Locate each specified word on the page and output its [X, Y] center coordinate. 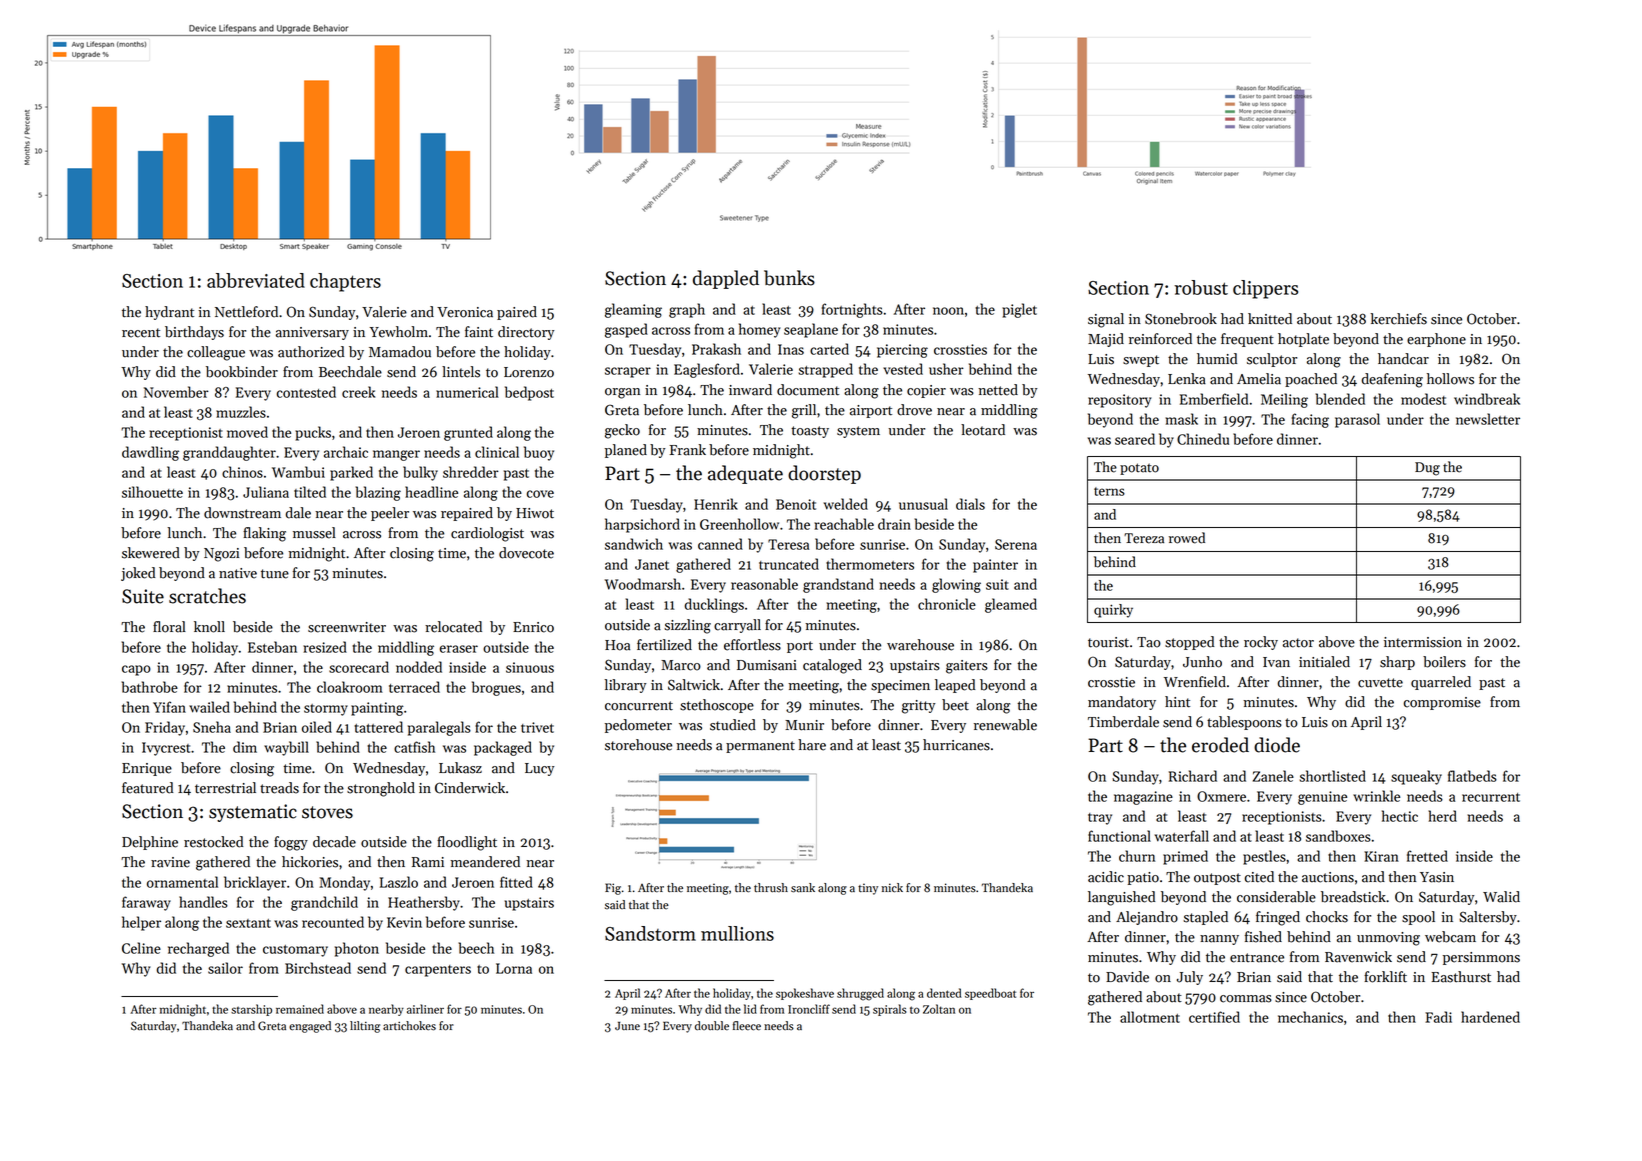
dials [970, 504]
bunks [789, 278]
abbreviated [256, 280]
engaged [310, 1027]
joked [138, 574]
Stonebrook [1181, 319]
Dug [1427, 469]
